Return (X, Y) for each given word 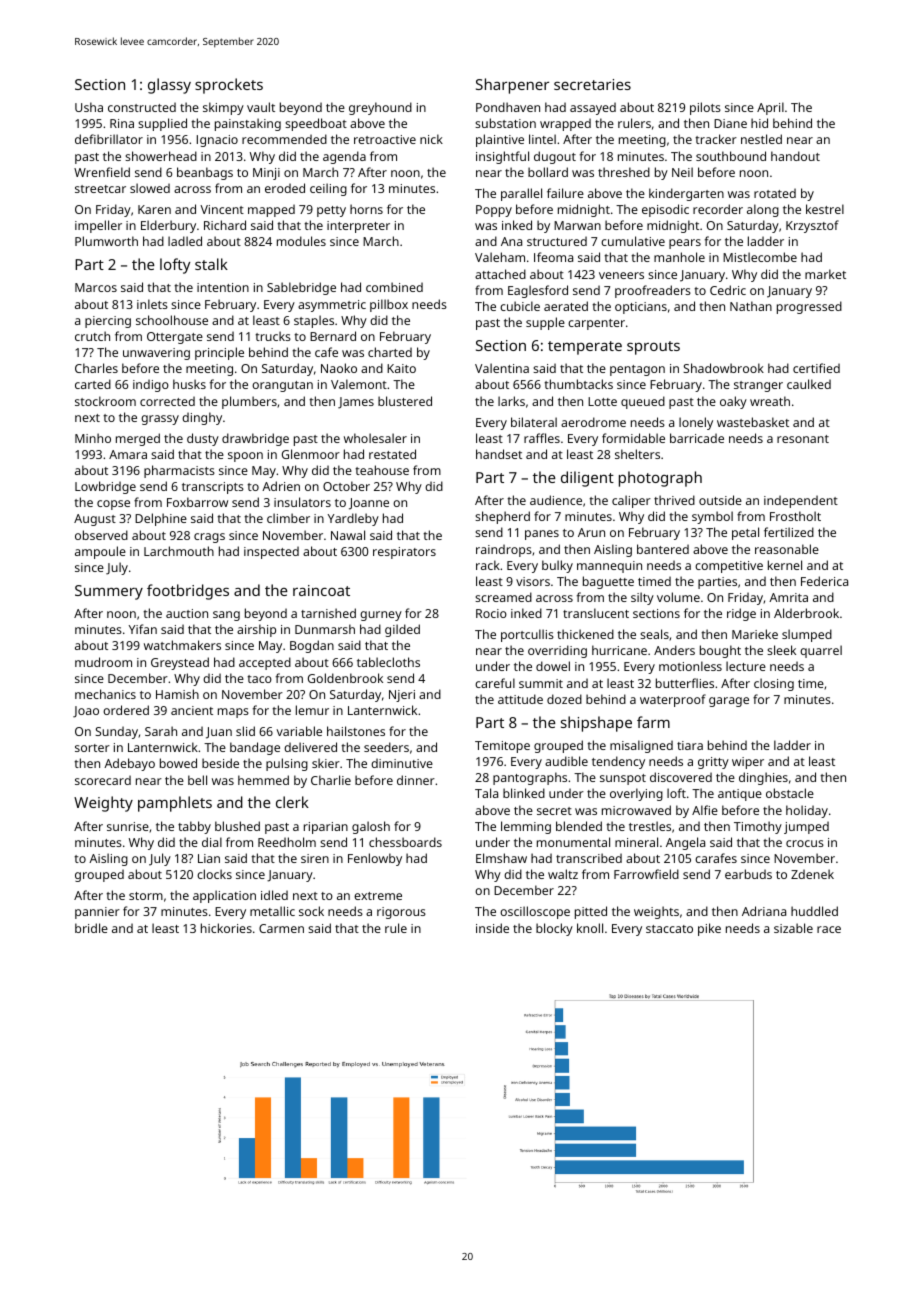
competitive (729, 567)
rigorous (401, 913)
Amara (128, 454)
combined (394, 287)
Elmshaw (501, 858)
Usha (89, 107)
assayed (593, 108)
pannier (97, 913)
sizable (793, 928)
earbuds (748, 874)
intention (223, 287)
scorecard (103, 780)
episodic (665, 210)
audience (556, 500)
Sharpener (512, 86)
